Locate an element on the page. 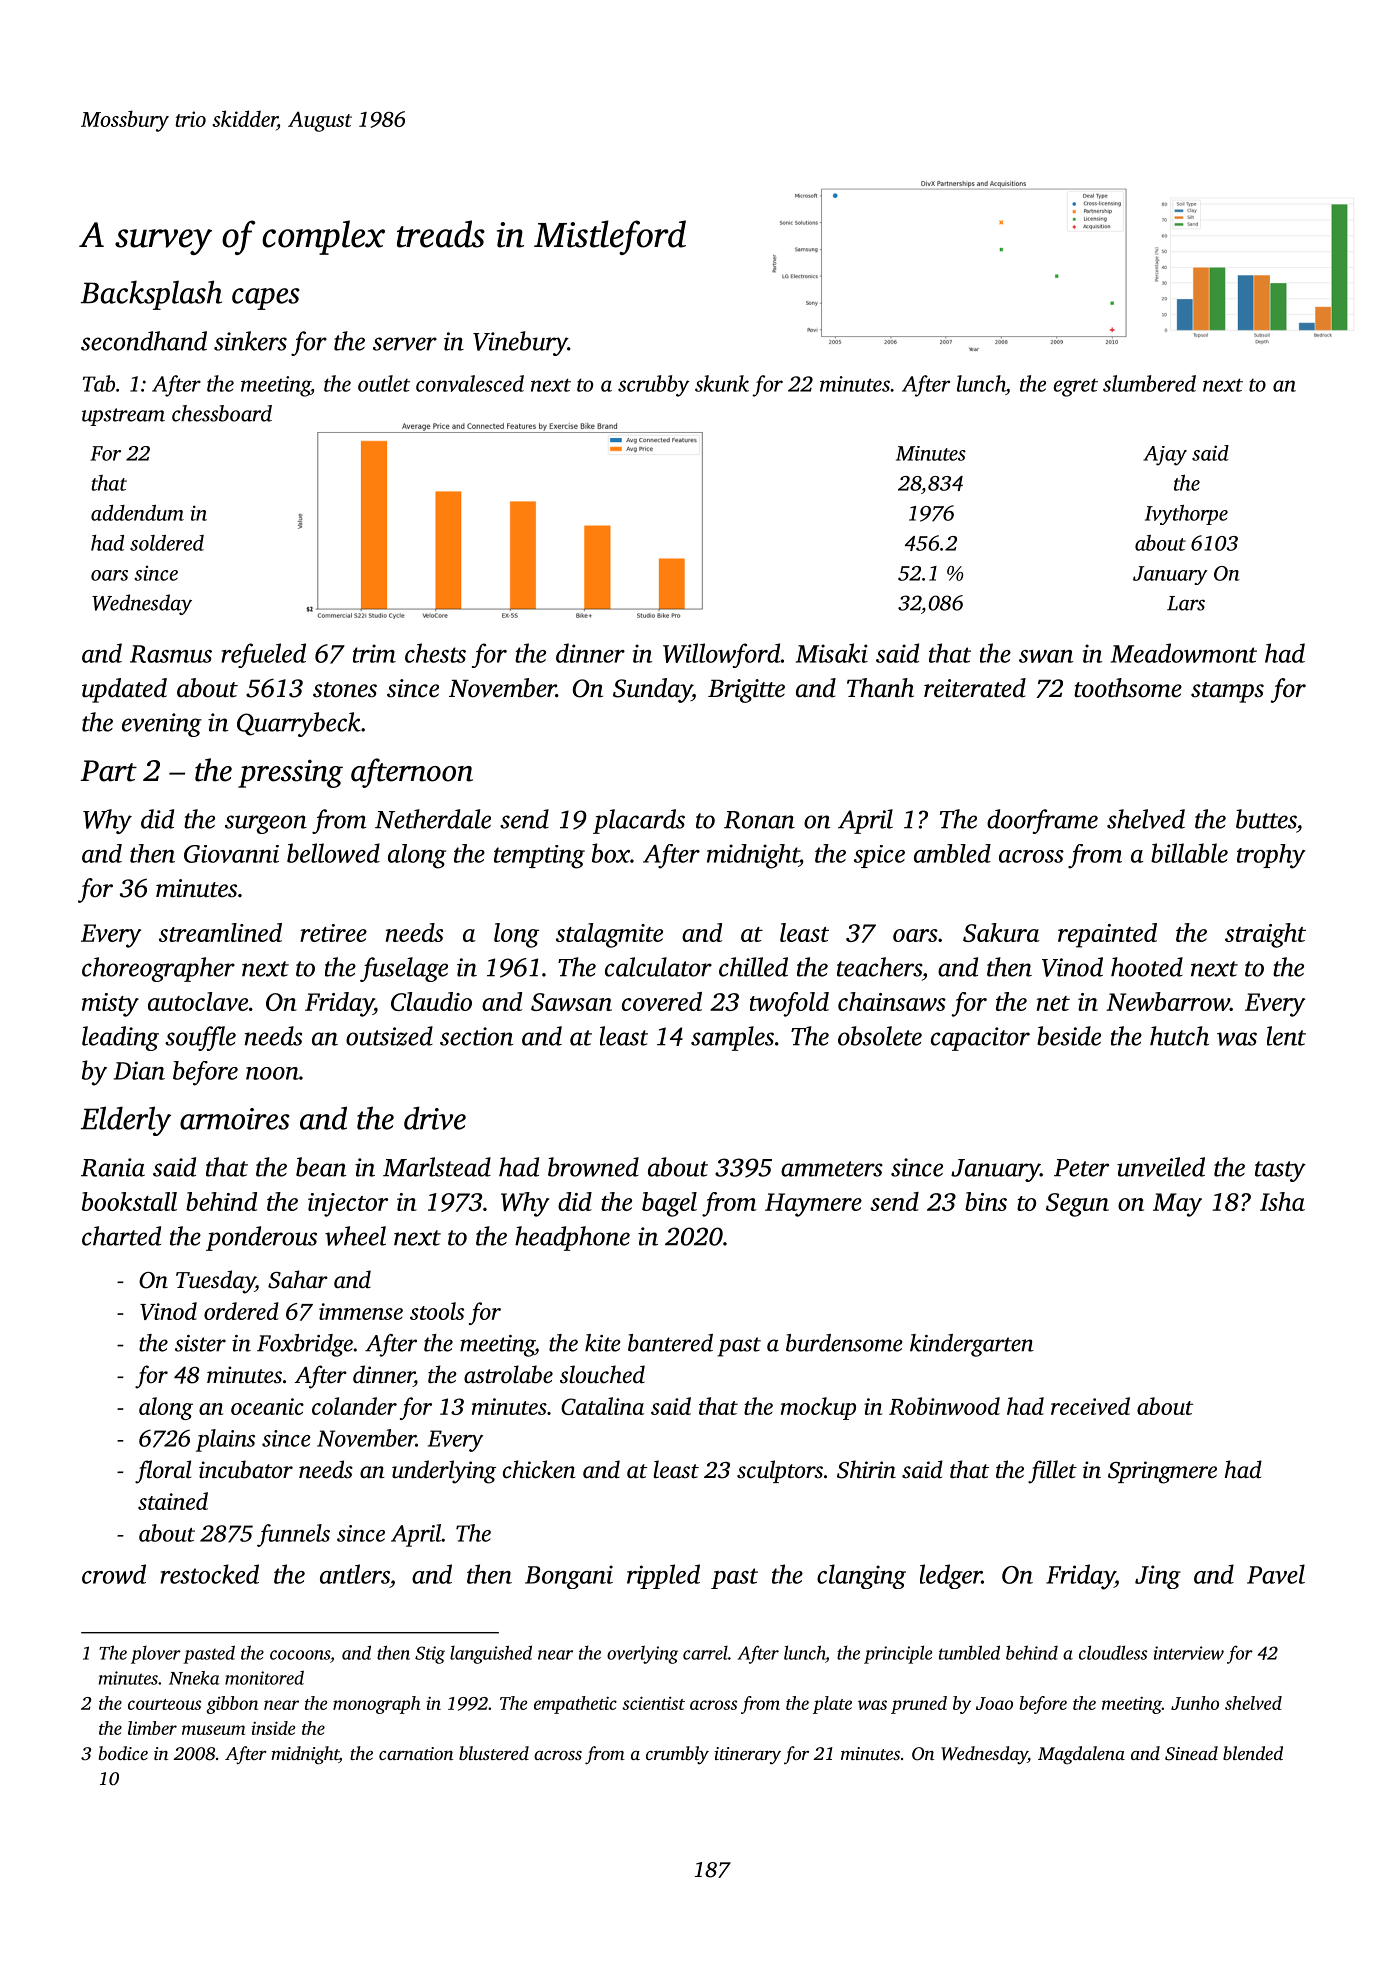 This document has height=1969, width=1386. carrel is located at coordinates (705, 1653).
